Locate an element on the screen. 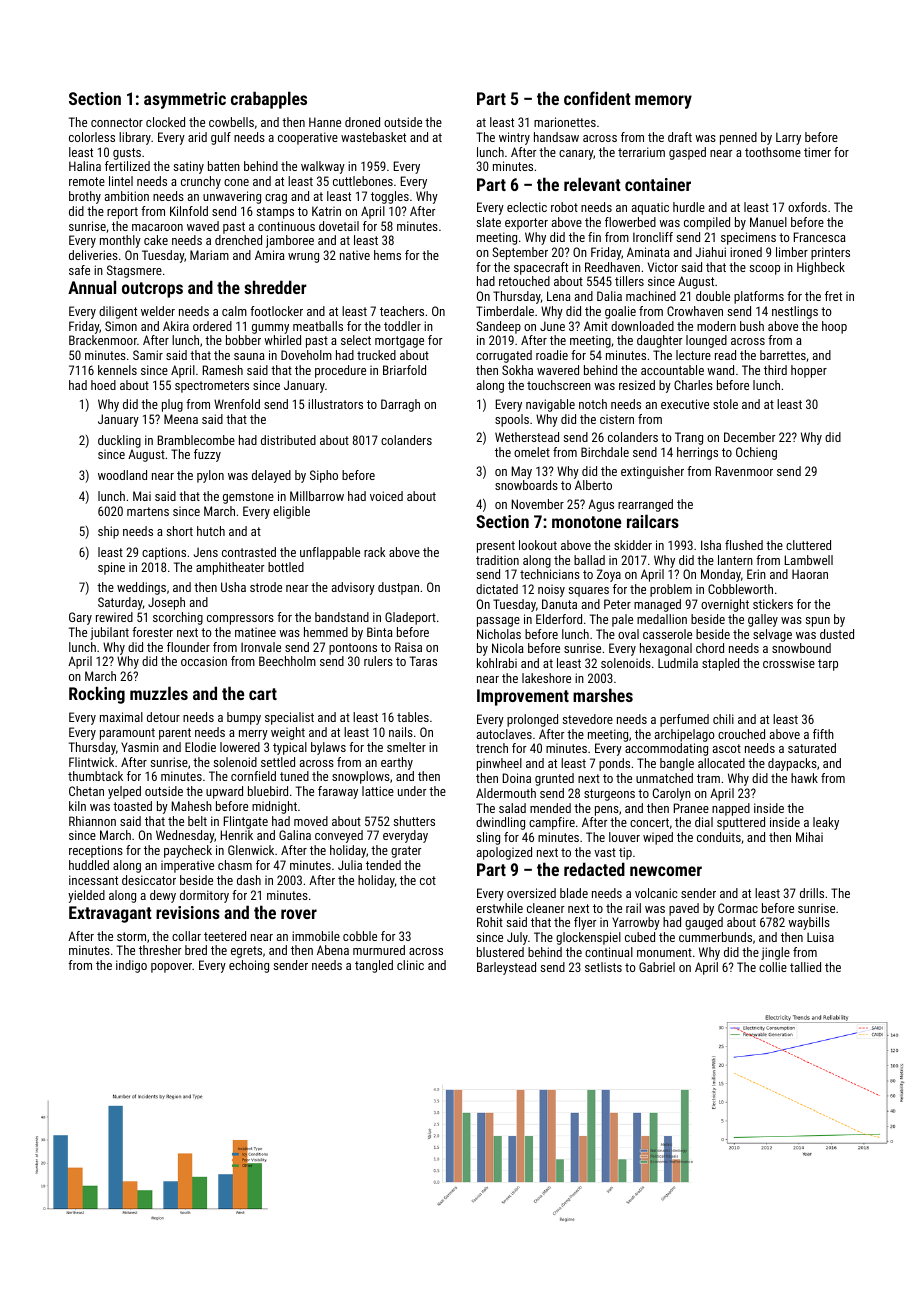  stapled is located at coordinates (720, 664).
